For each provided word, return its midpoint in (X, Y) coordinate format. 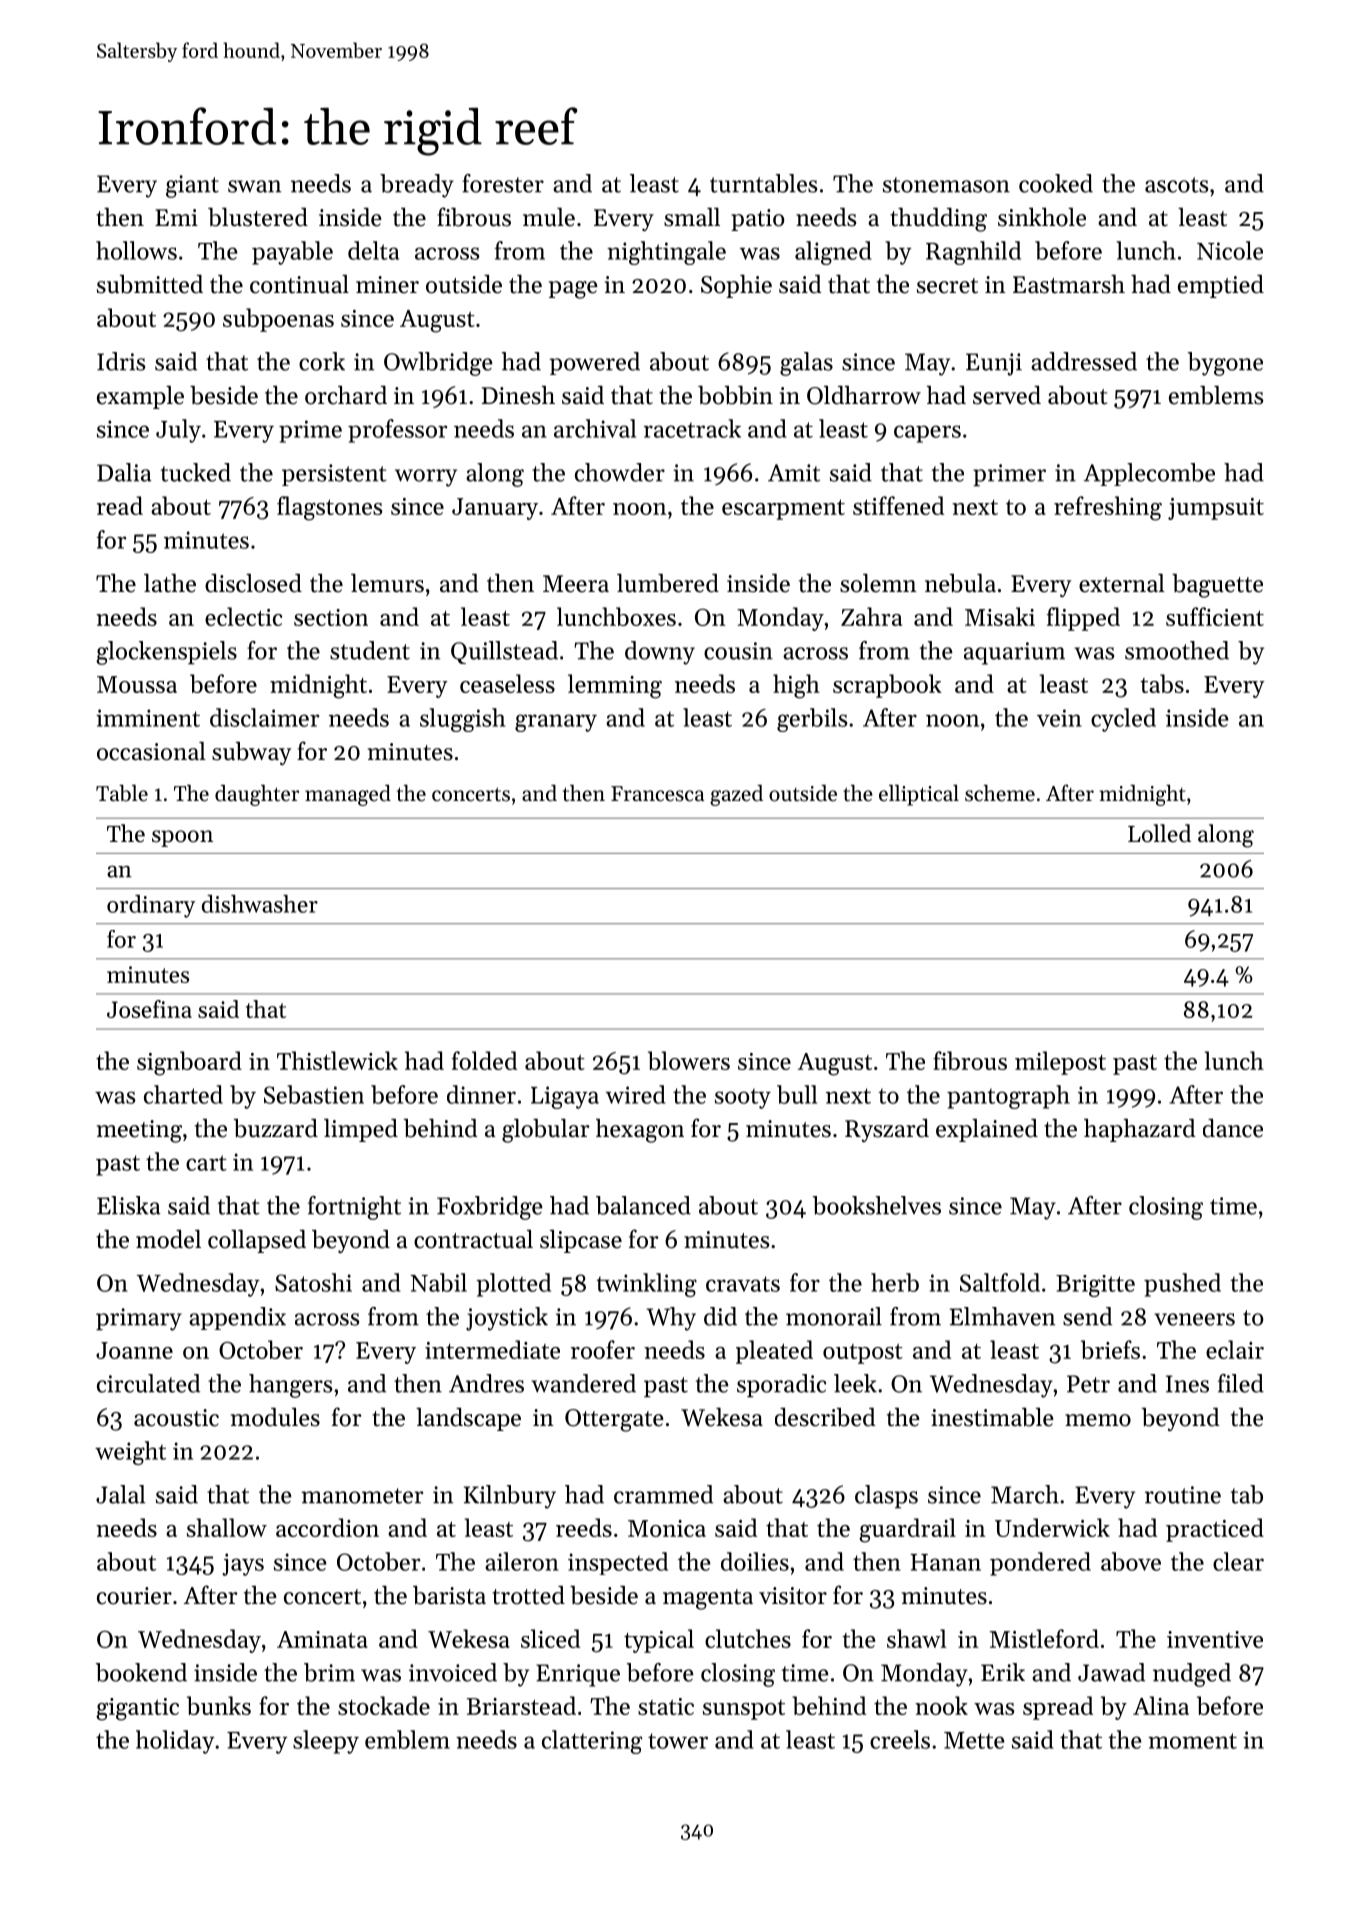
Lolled (1159, 833)
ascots (1176, 185)
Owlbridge (438, 364)
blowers (689, 1060)
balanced (643, 1205)
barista (449, 1595)
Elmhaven (1002, 1316)
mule (549, 217)
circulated (148, 1383)
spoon (182, 838)
